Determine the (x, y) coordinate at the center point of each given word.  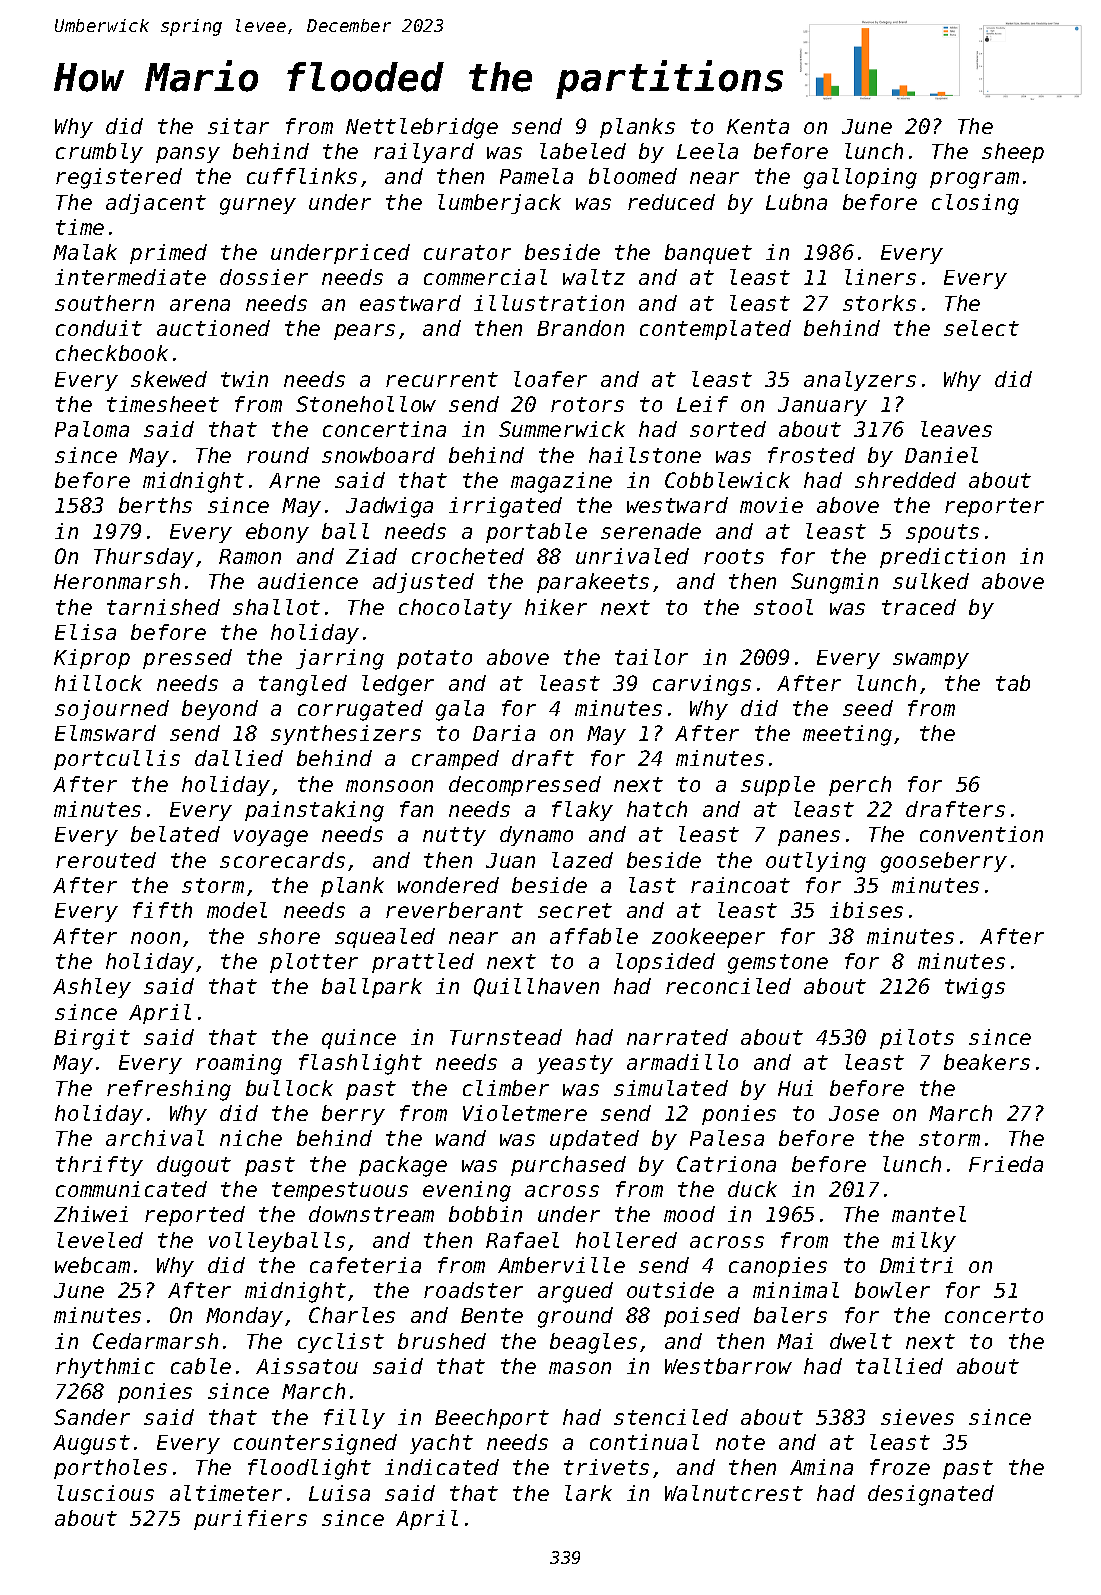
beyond (220, 710)
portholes (110, 1469)
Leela (707, 151)
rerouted (106, 860)
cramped (455, 760)
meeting (847, 735)
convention (981, 834)
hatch (657, 809)
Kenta (758, 126)
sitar (238, 126)
